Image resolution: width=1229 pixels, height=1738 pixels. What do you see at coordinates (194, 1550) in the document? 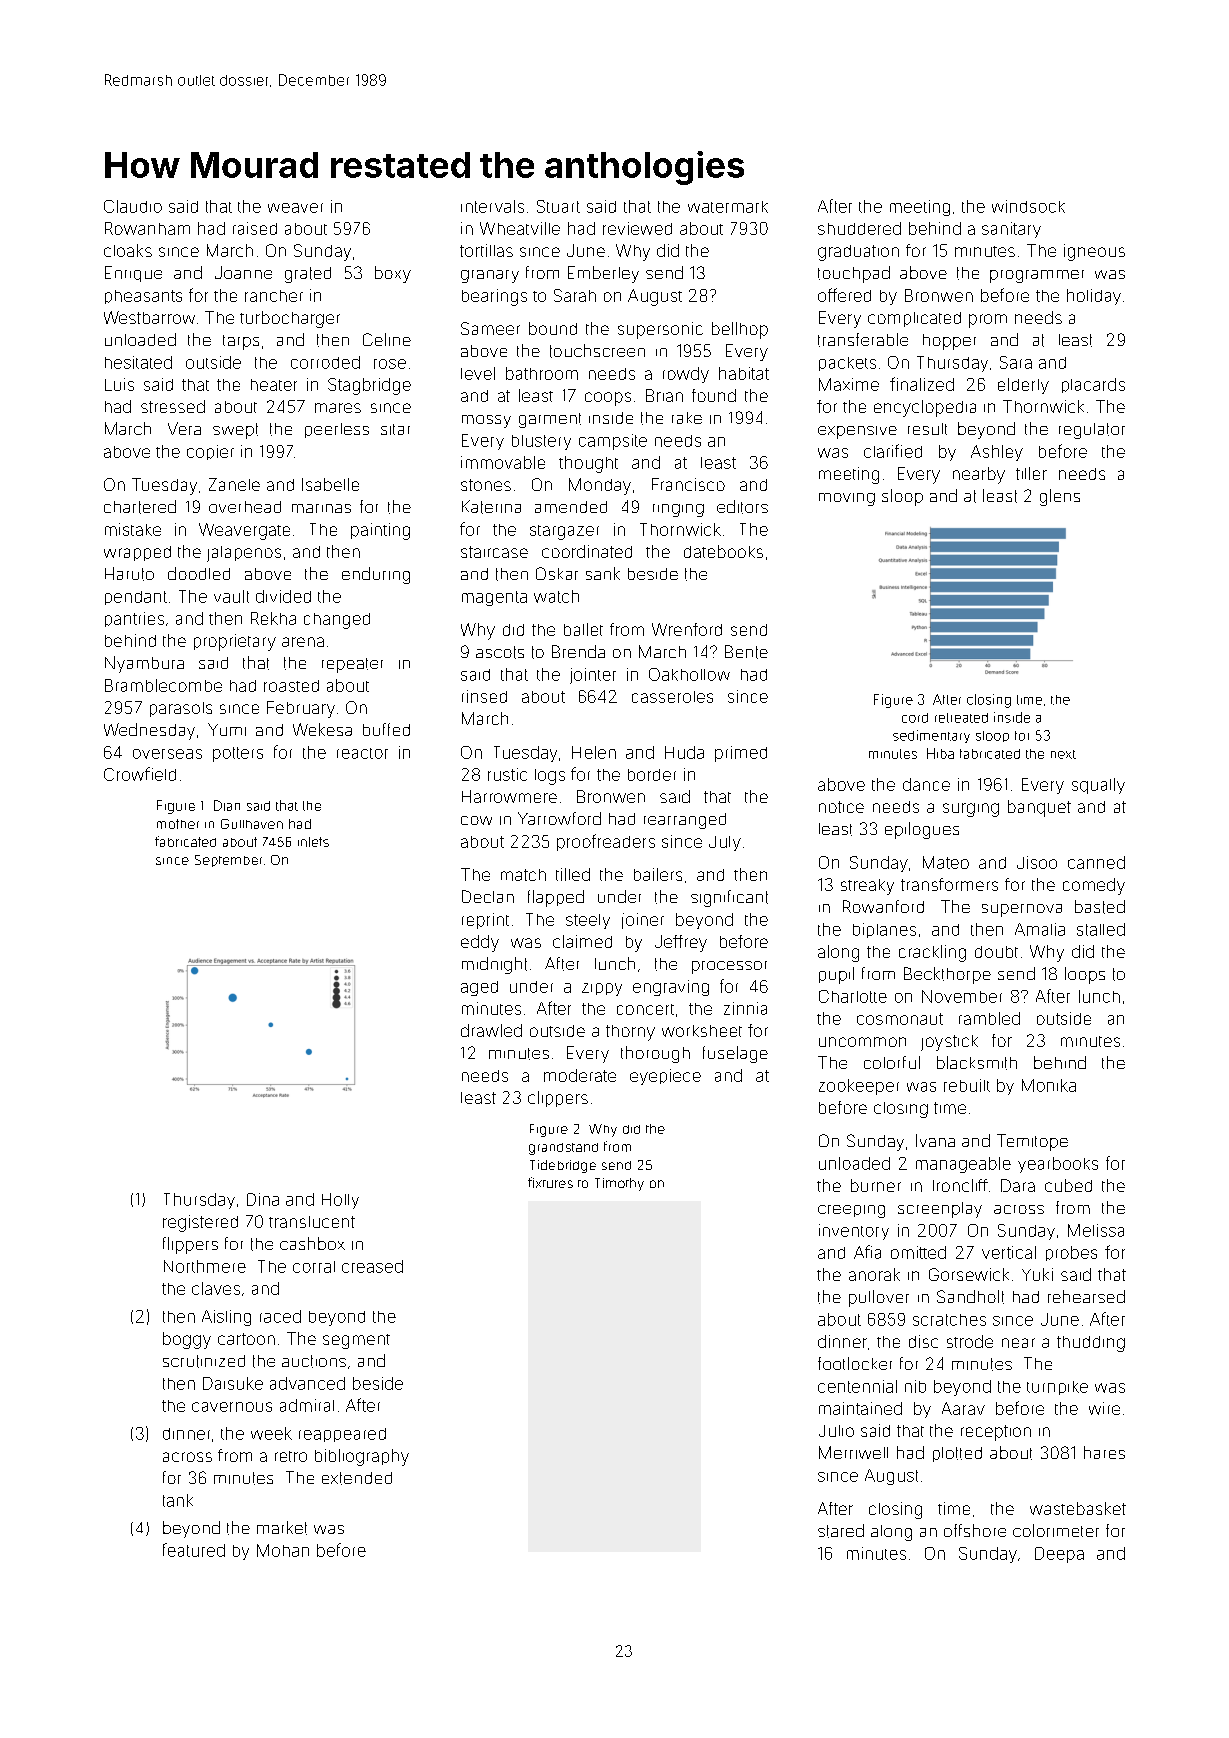
I see `featured` at bounding box center [194, 1550].
